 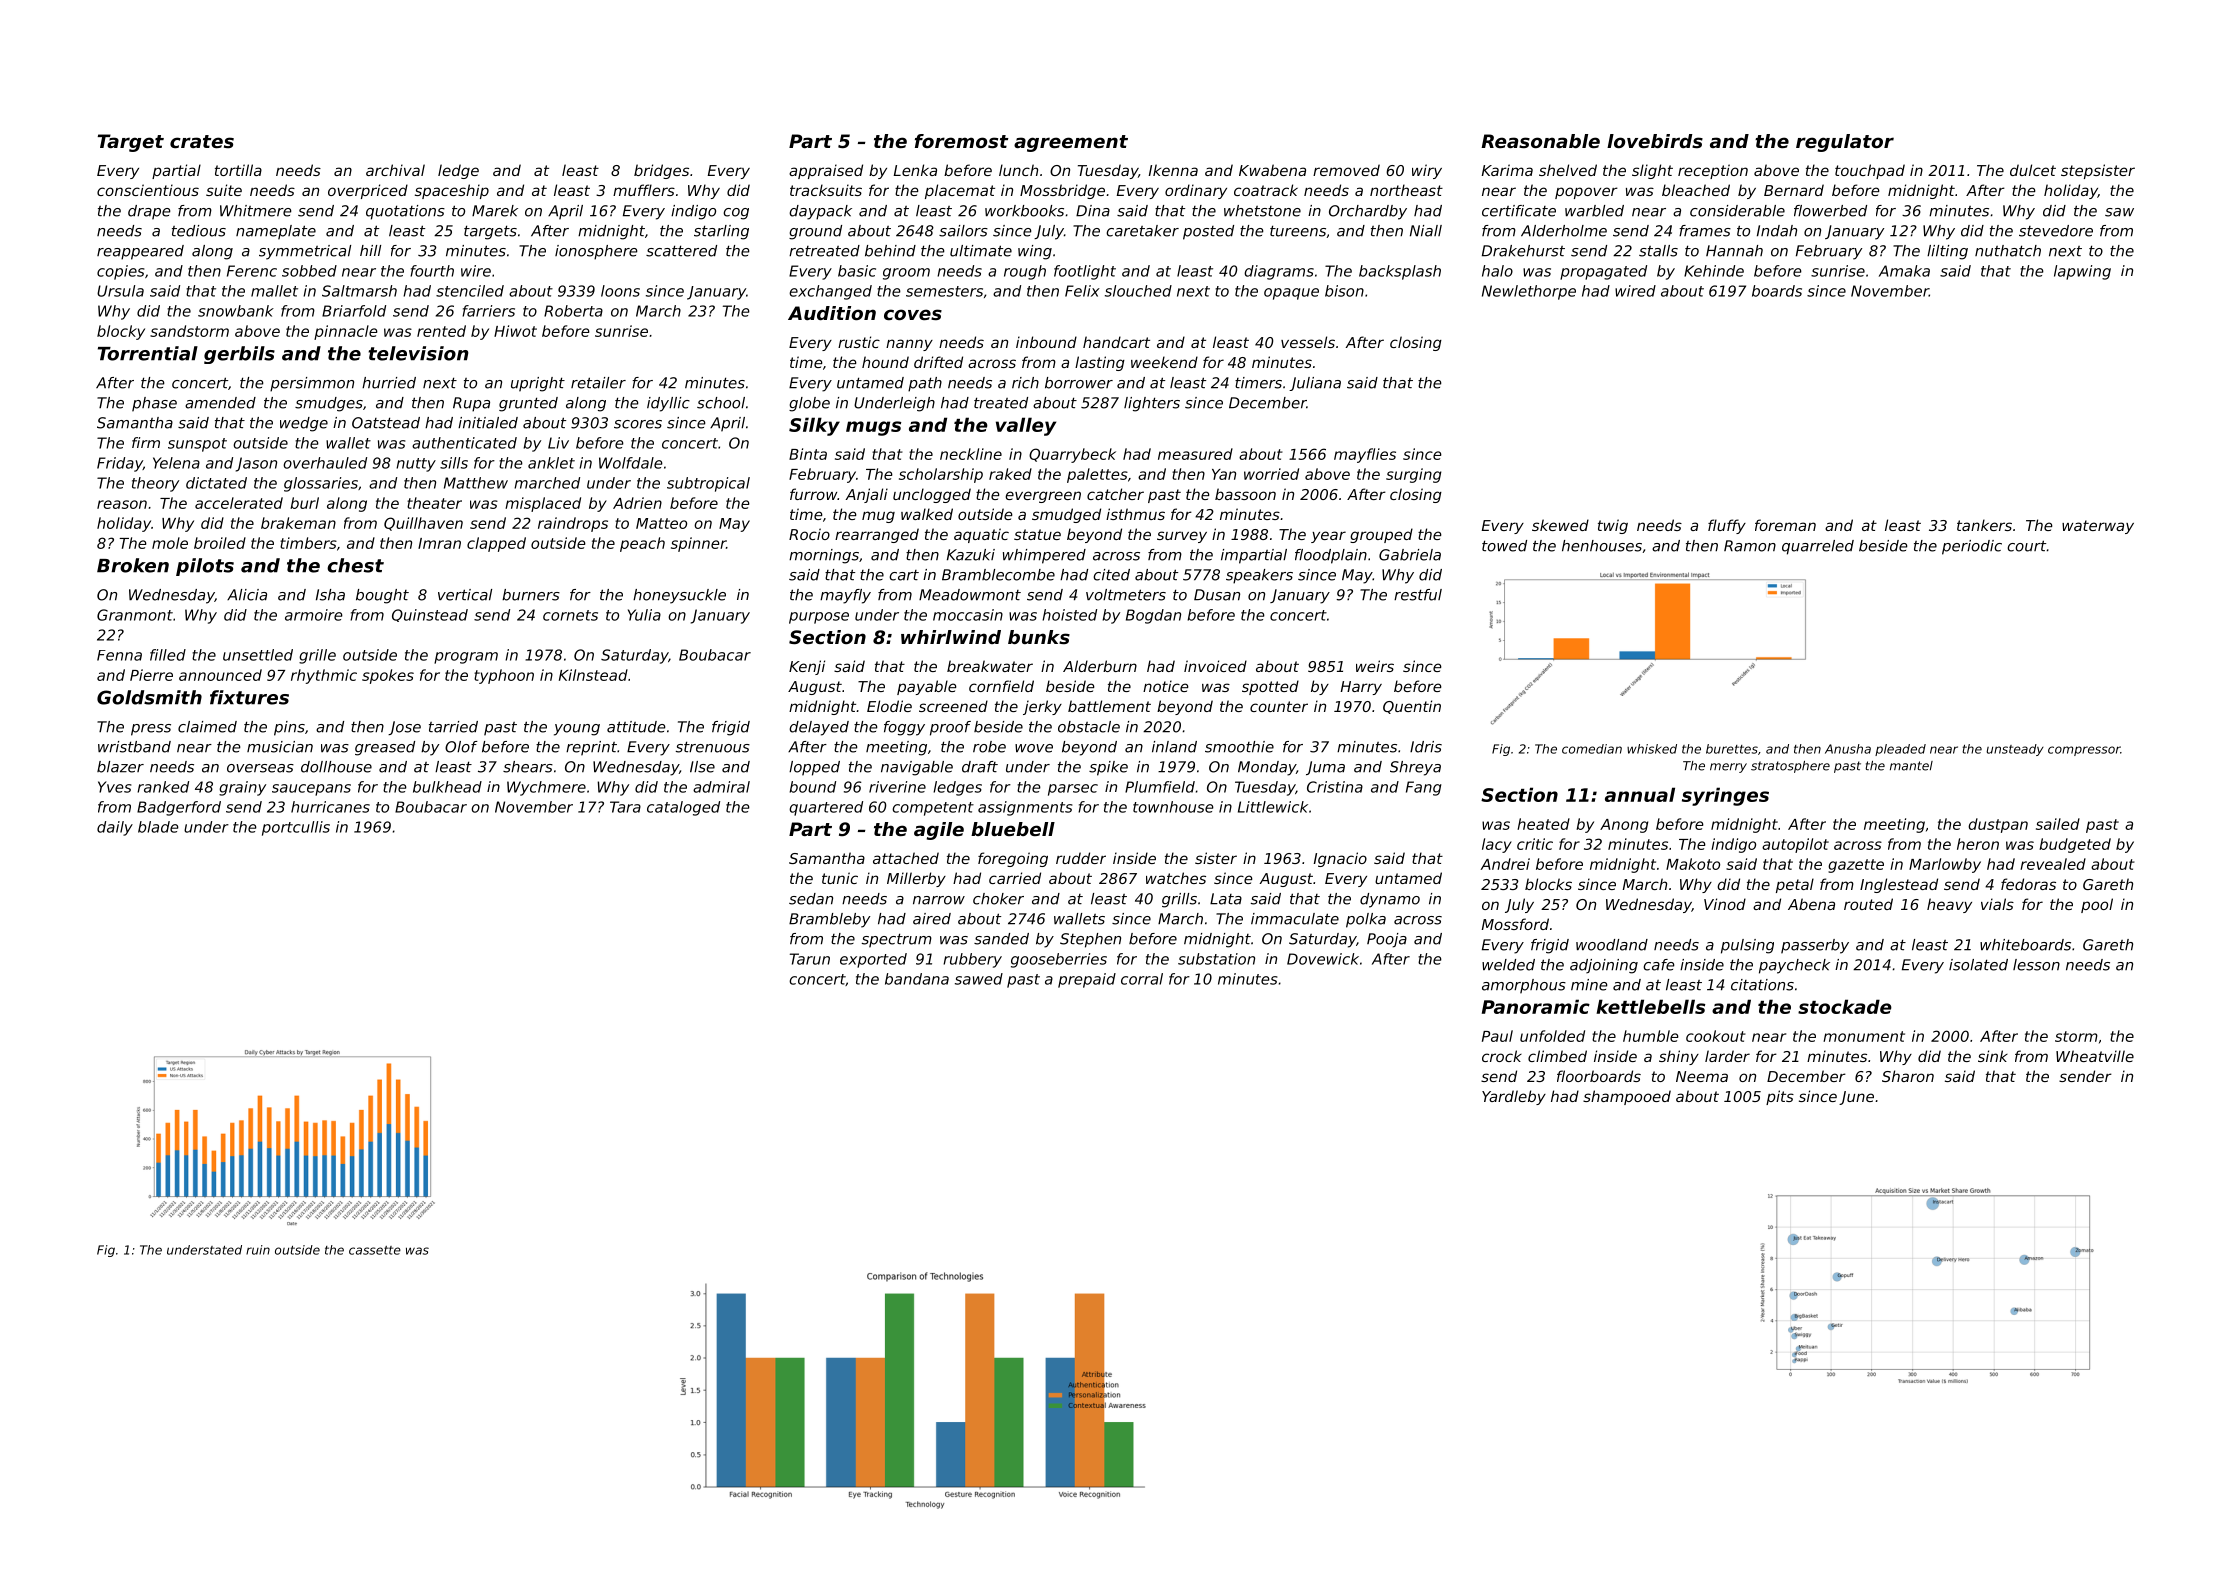 What do you see at coordinates (2026, 546) in the screenshot?
I see `court` at bounding box center [2026, 546].
